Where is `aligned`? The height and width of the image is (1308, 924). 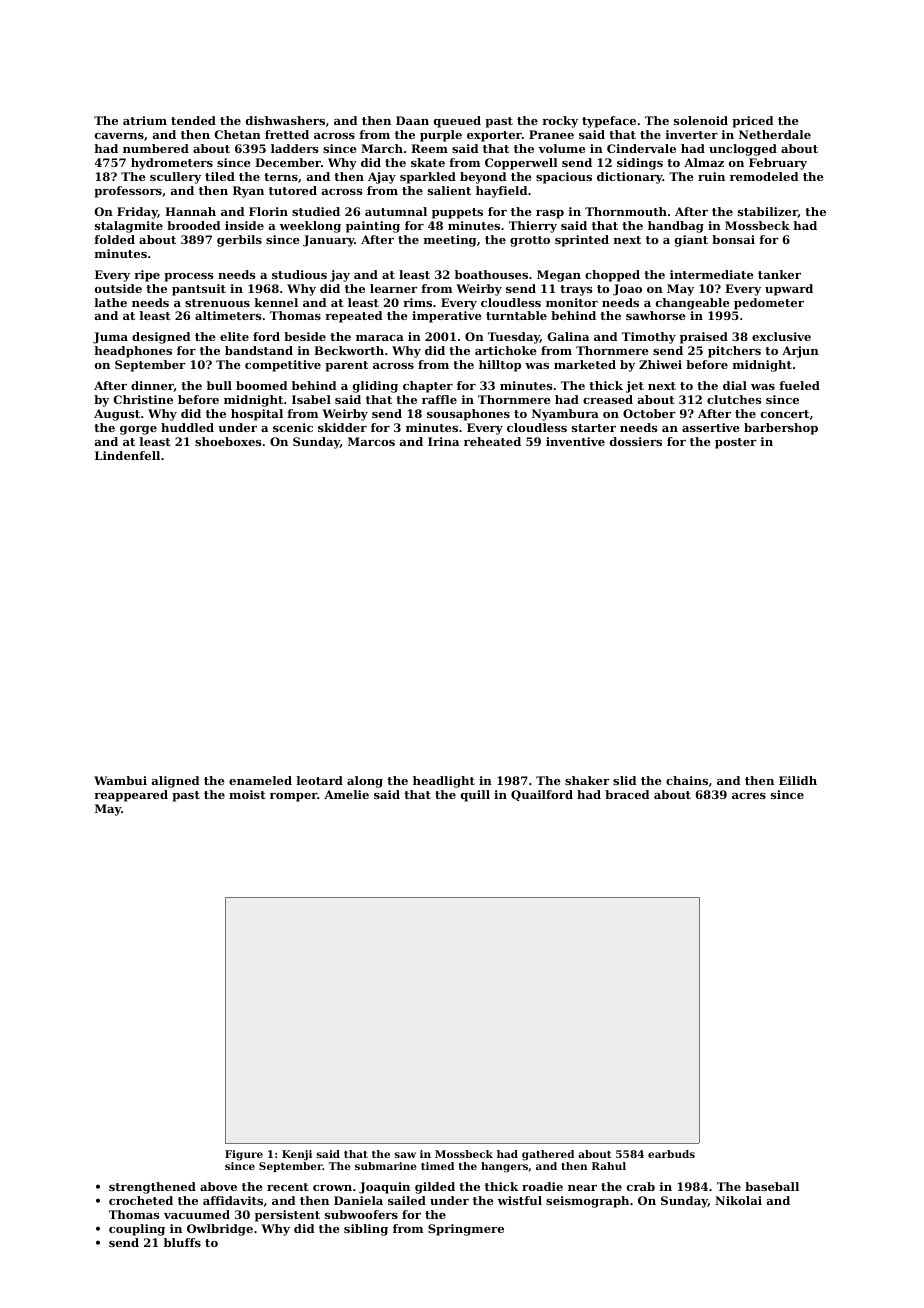
aligned is located at coordinates (175, 782).
